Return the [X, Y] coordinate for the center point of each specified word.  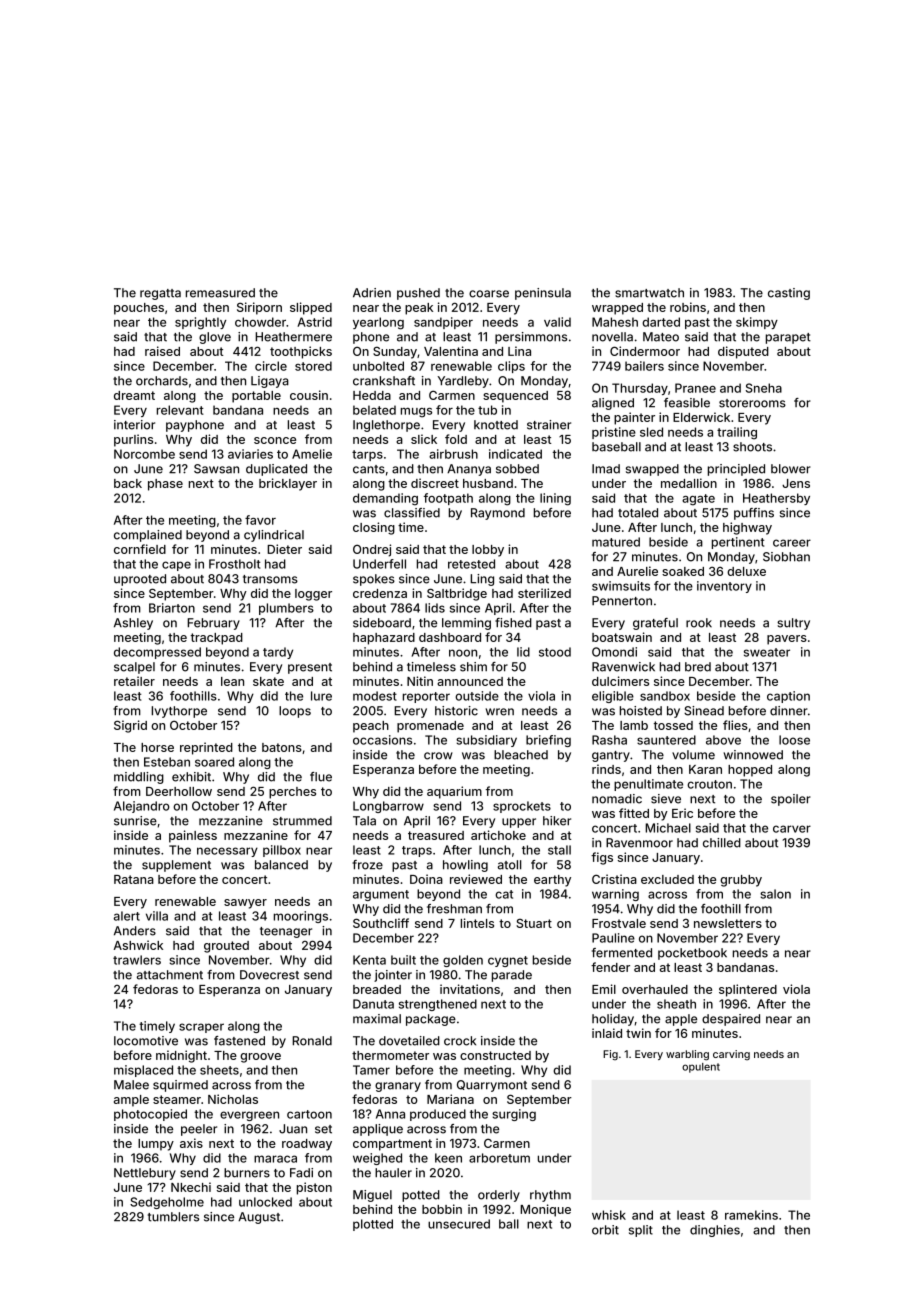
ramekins [751, 1215]
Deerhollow [179, 791]
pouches [139, 309]
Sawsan [216, 469]
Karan [705, 769]
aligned [613, 404]
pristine [614, 433]
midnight [181, 1056]
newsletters [728, 923]
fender [610, 967]
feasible [687, 403]
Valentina [451, 351]
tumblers [173, 1217]
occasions [382, 740]
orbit [605, 1230]
